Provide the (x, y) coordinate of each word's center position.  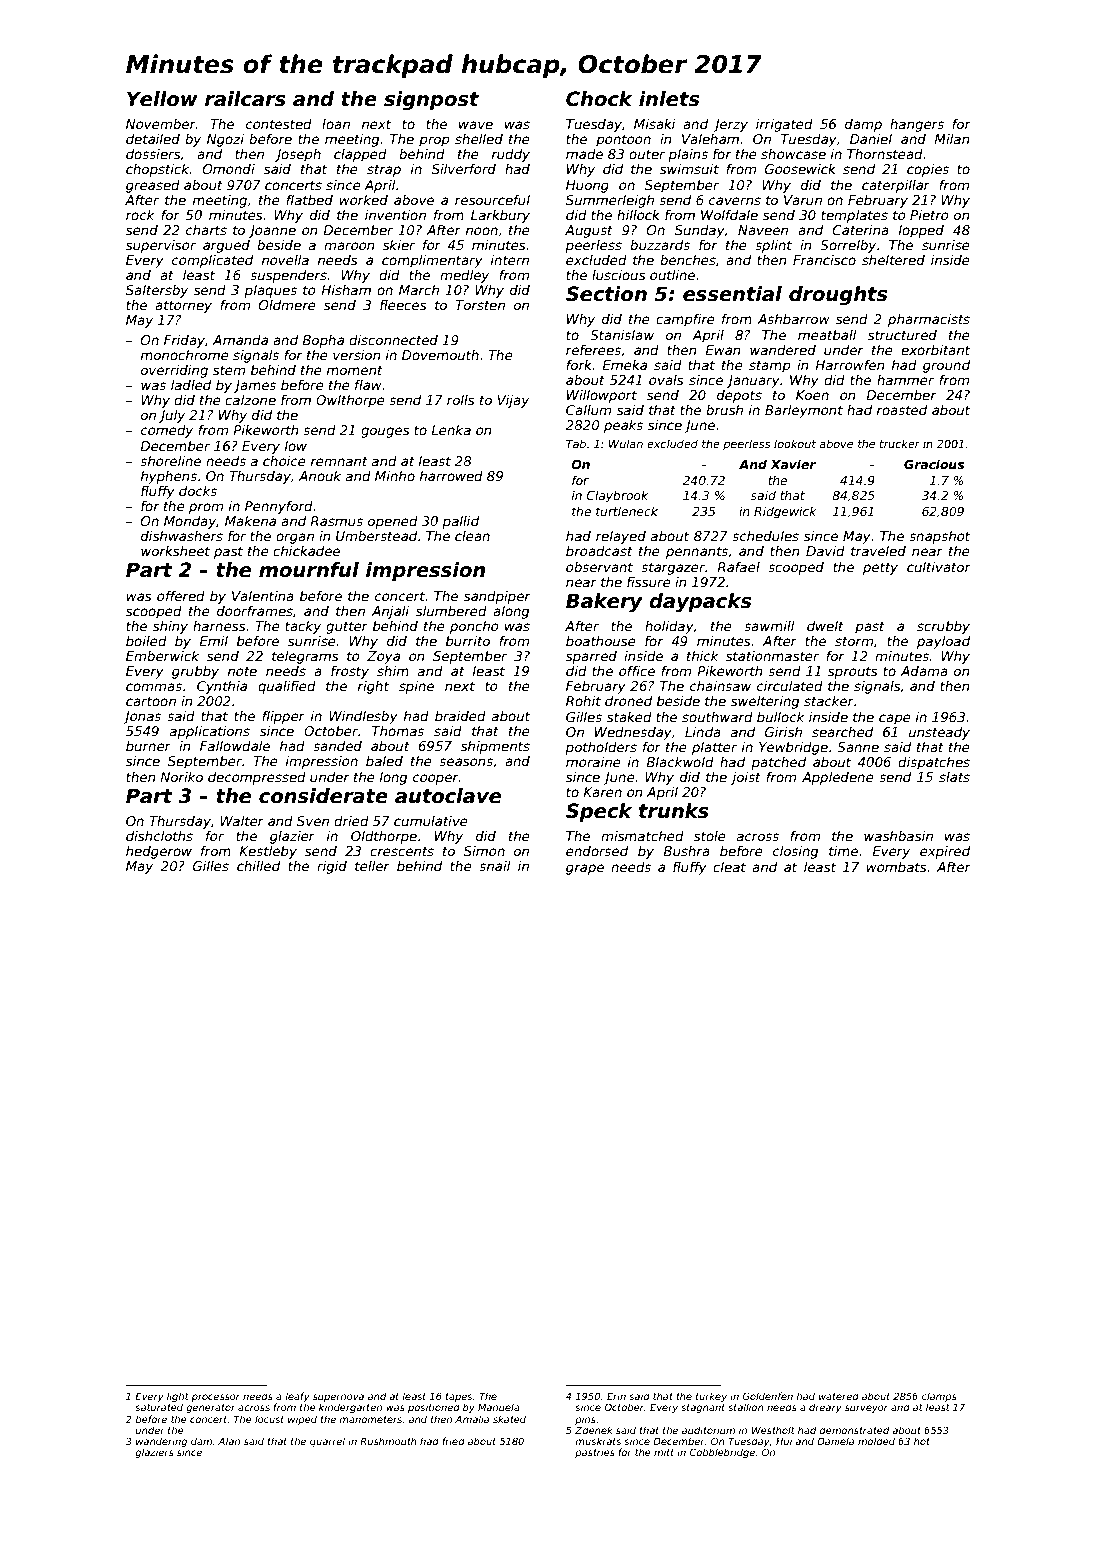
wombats (897, 867)
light (178, 1397)
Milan (952, 139)
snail (495, 866)
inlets (669, 99)
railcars (245, 99)
